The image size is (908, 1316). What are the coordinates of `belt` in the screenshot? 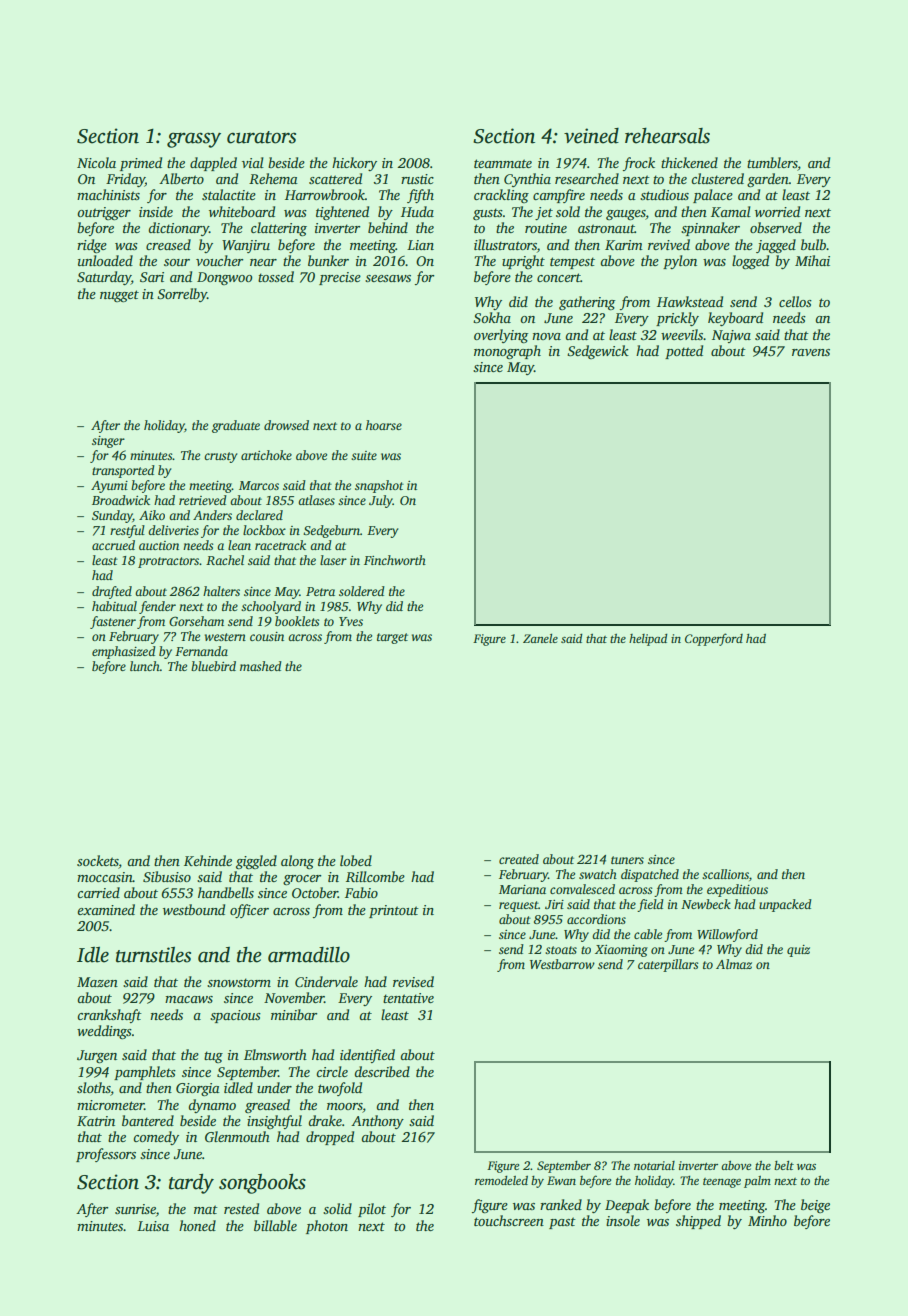 It's located at (784, 1165).
